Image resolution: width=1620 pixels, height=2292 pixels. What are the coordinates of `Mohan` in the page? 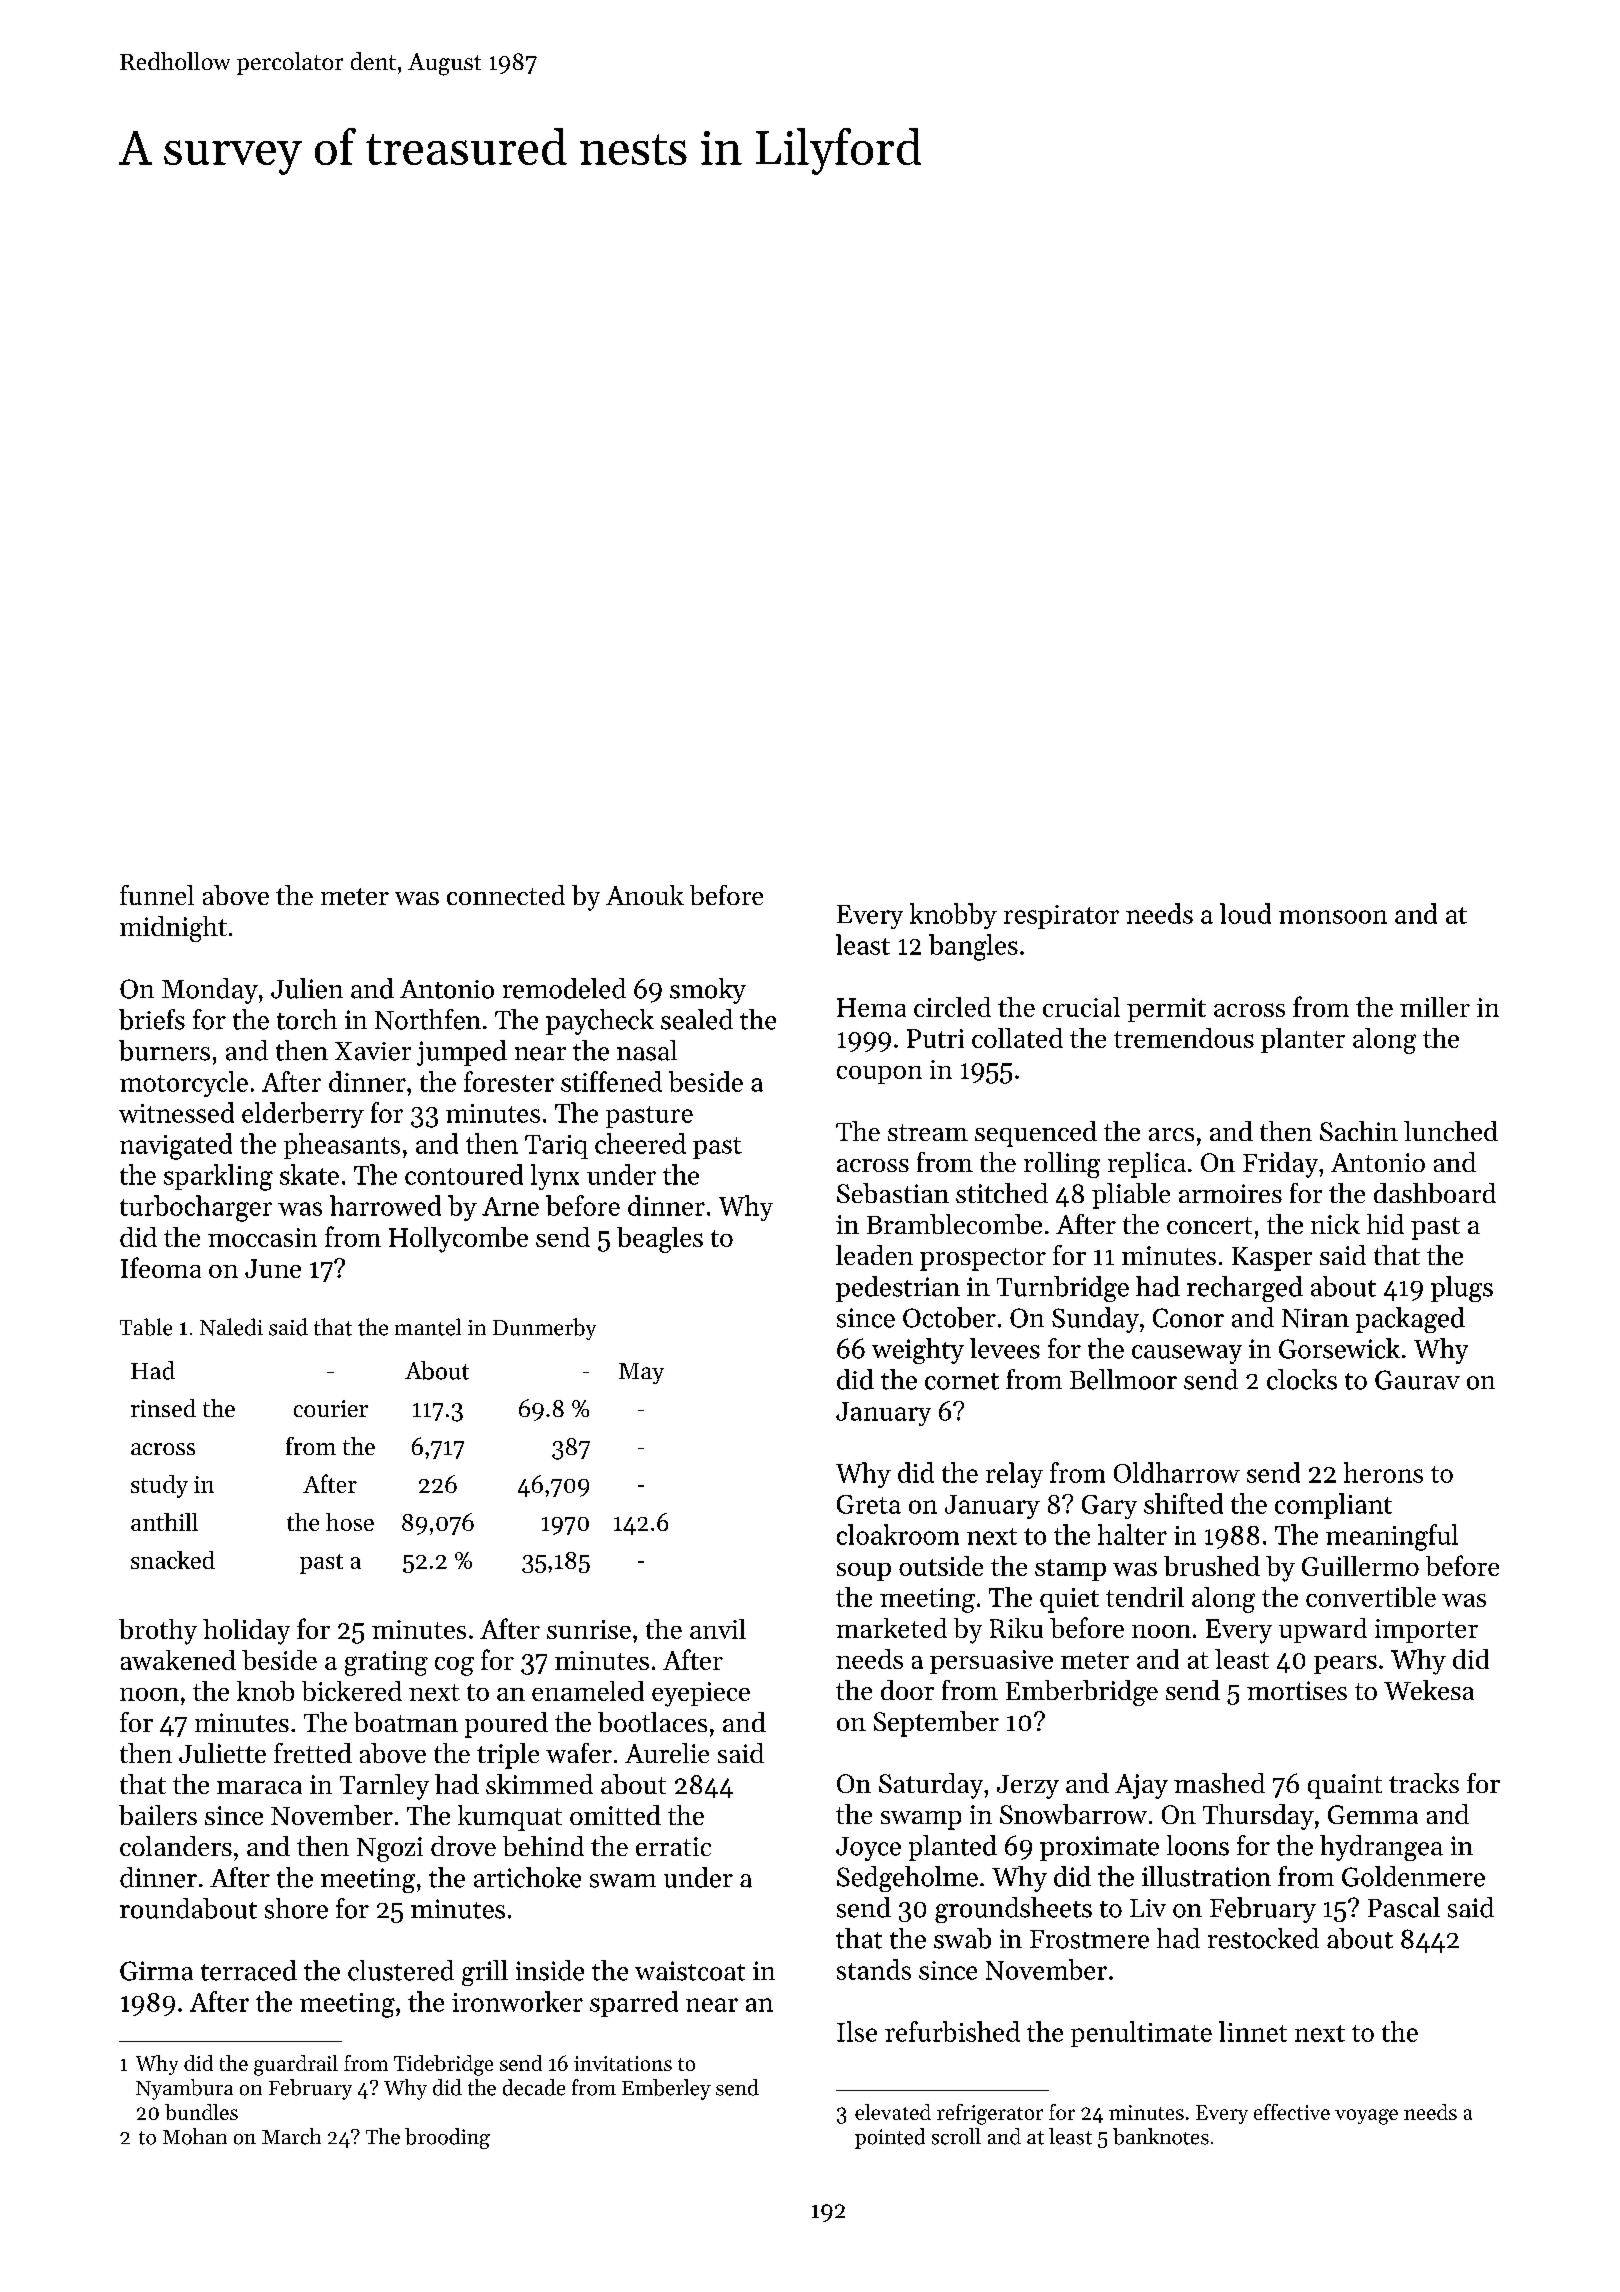 It's located at (195, 2136).
